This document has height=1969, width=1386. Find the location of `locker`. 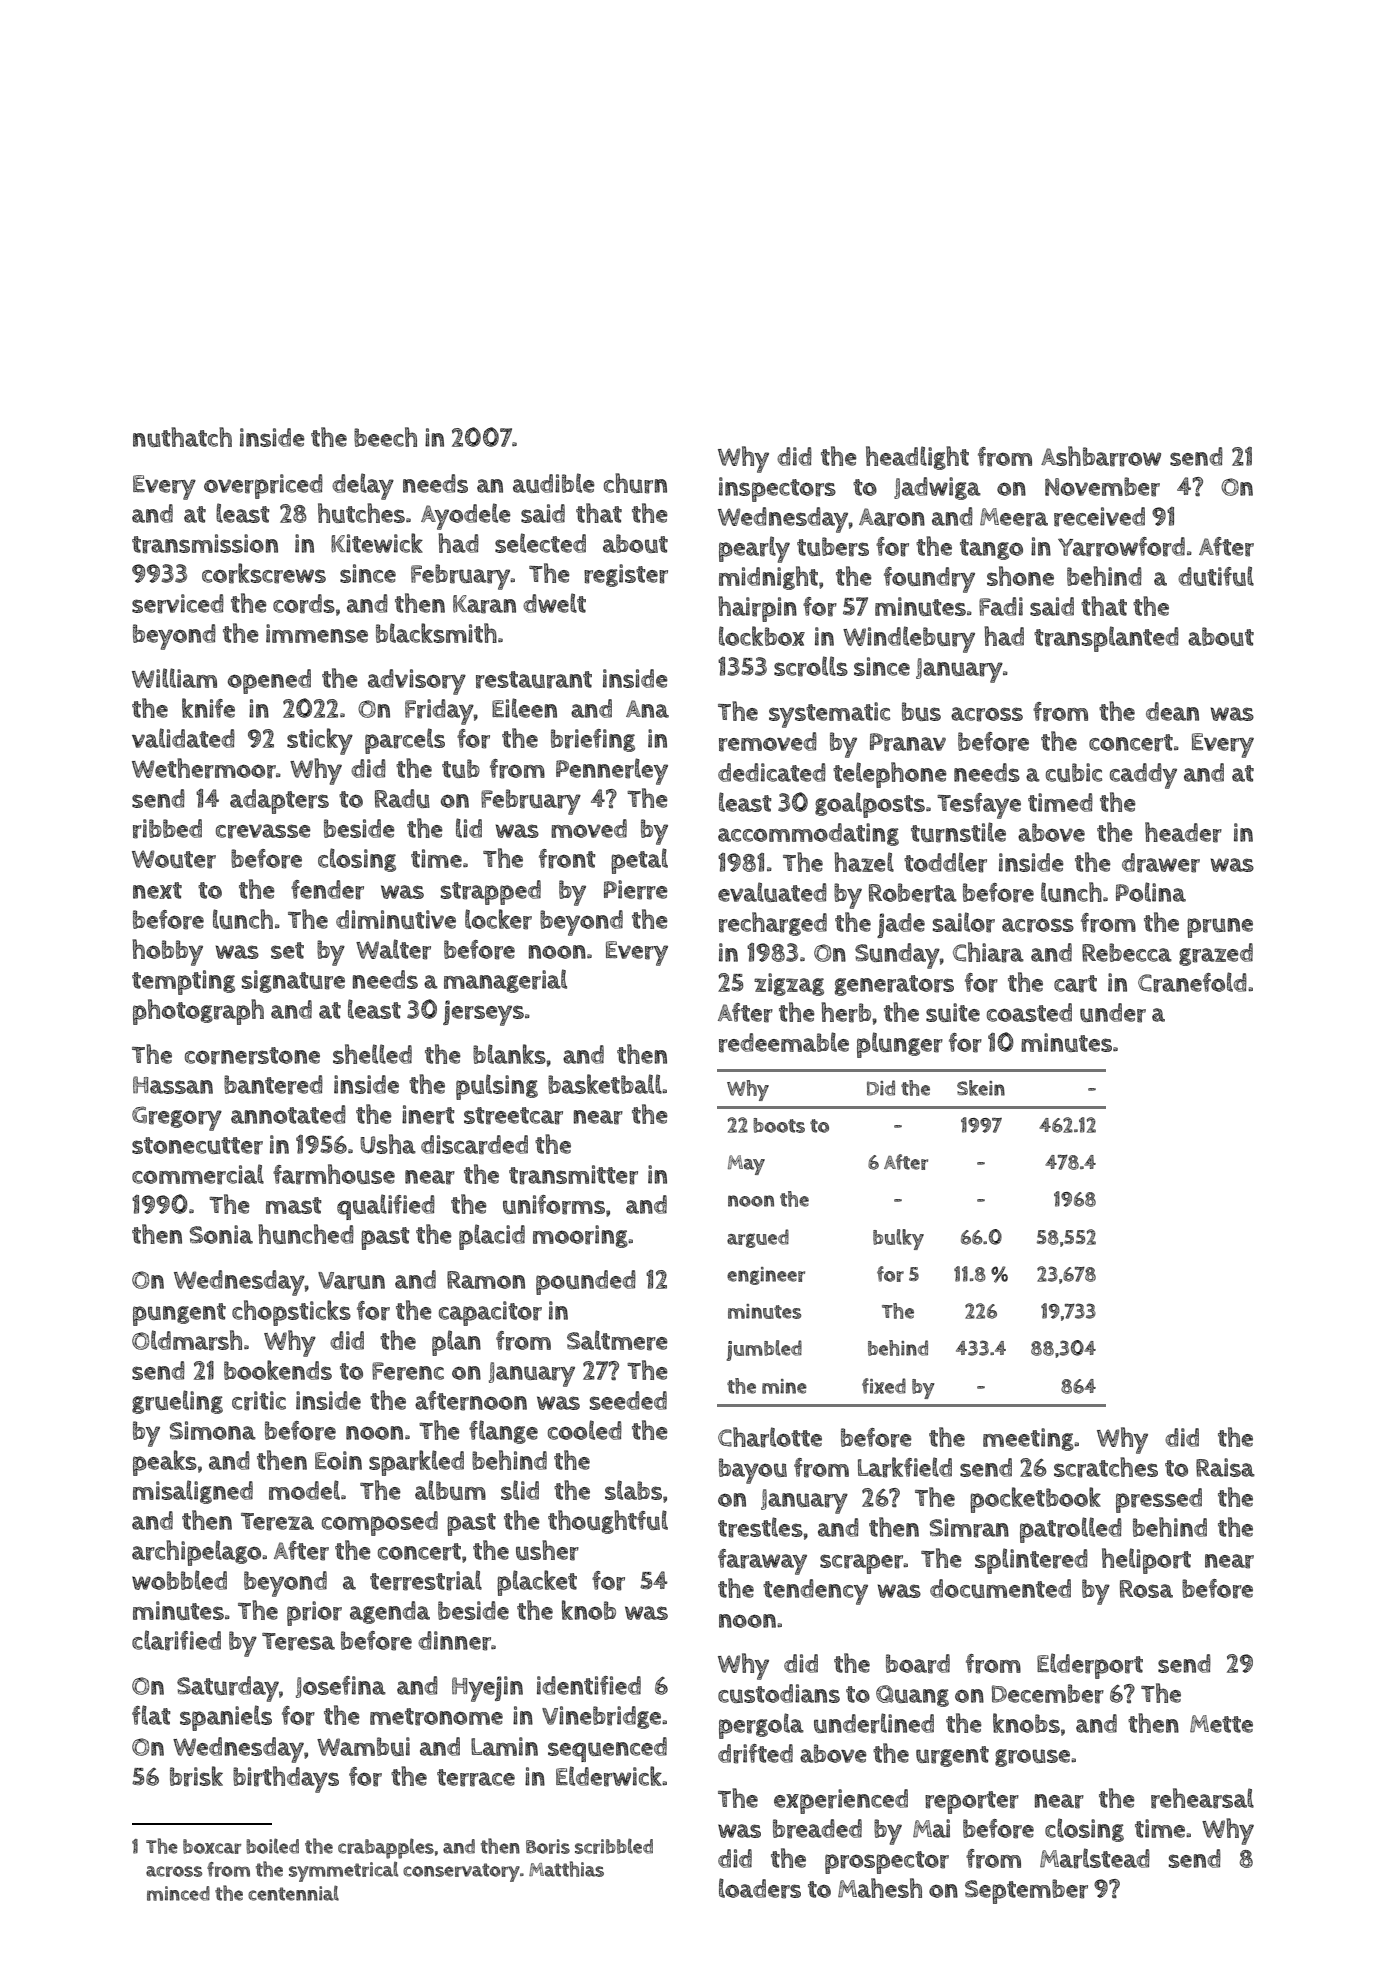

locker is located at coordinates (498, 919).
